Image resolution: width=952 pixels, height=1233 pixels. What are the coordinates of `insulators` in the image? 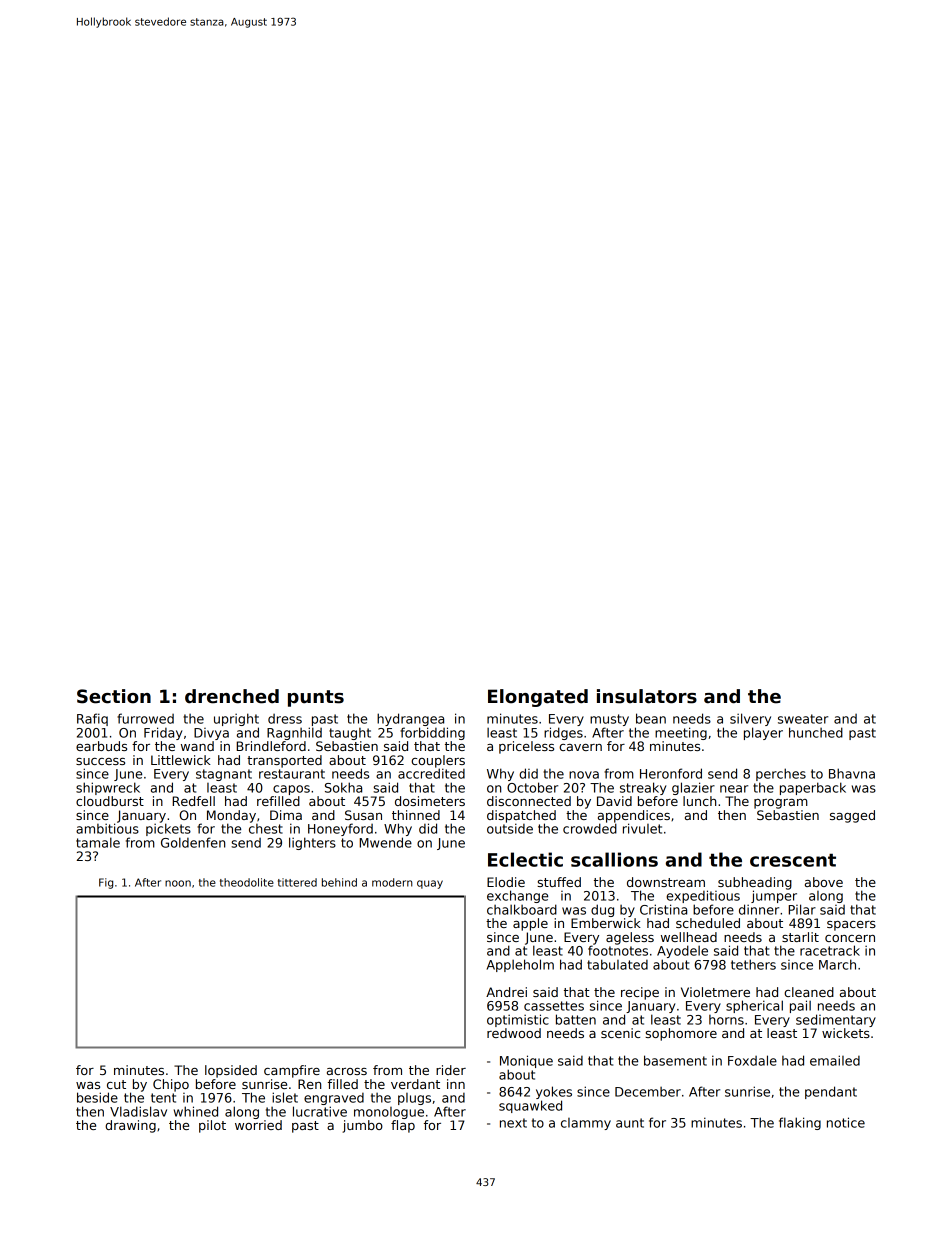 It's located at (647, 696).
